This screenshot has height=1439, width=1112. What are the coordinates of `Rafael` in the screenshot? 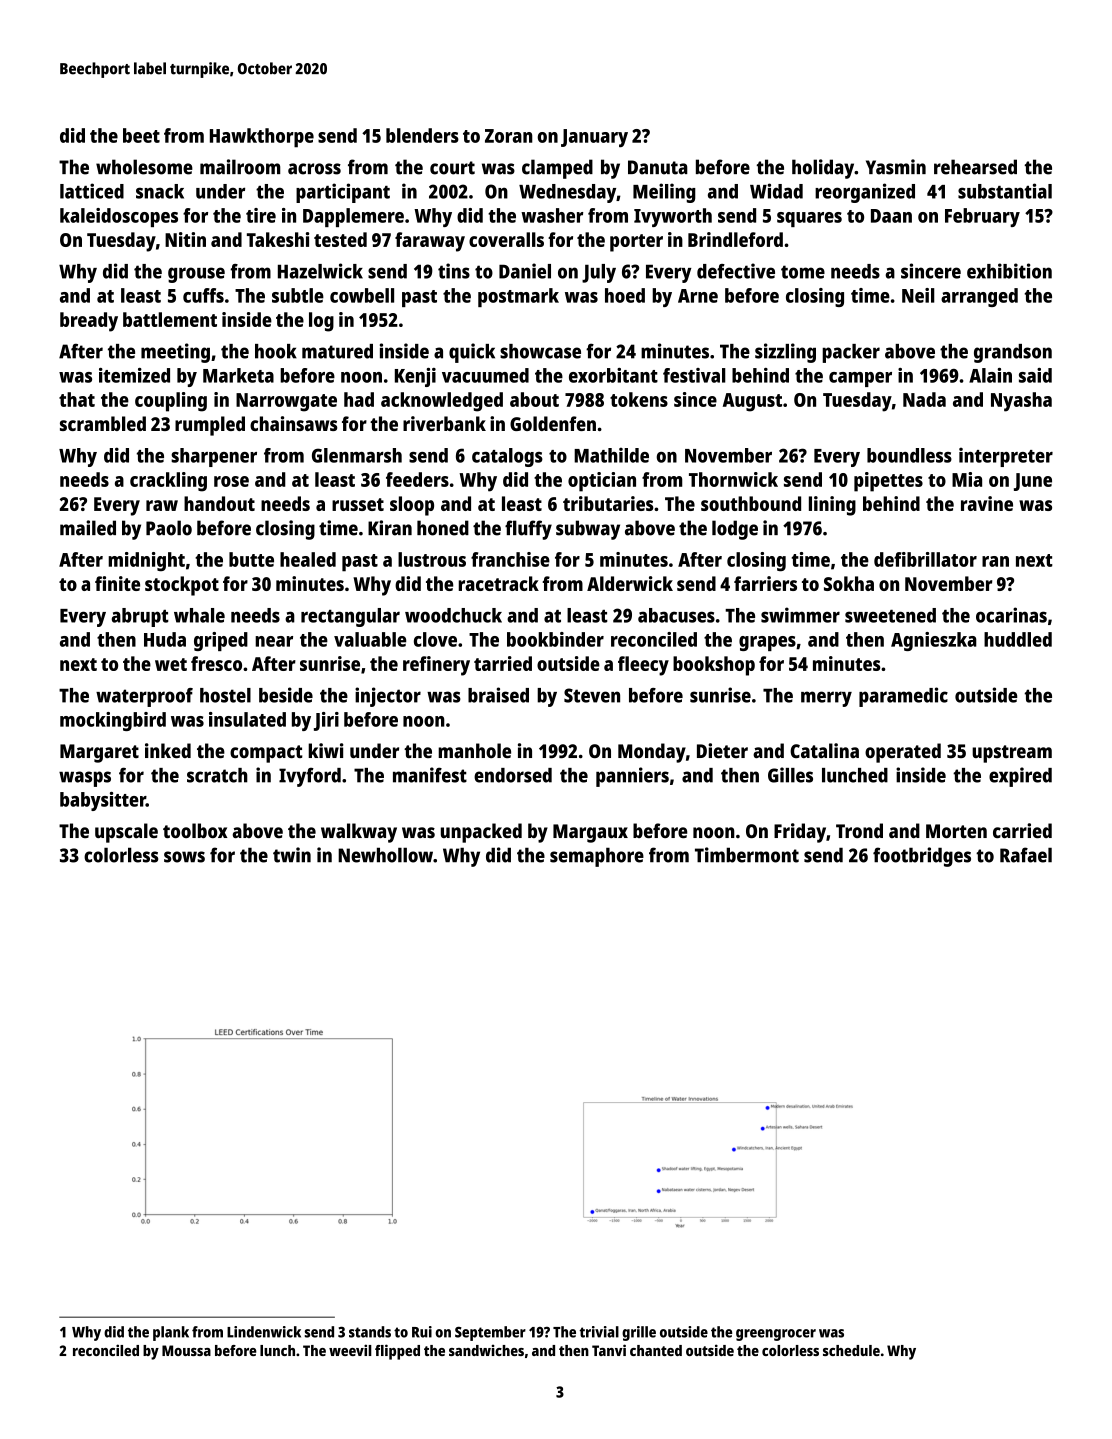 It's located at (1026, 855).
